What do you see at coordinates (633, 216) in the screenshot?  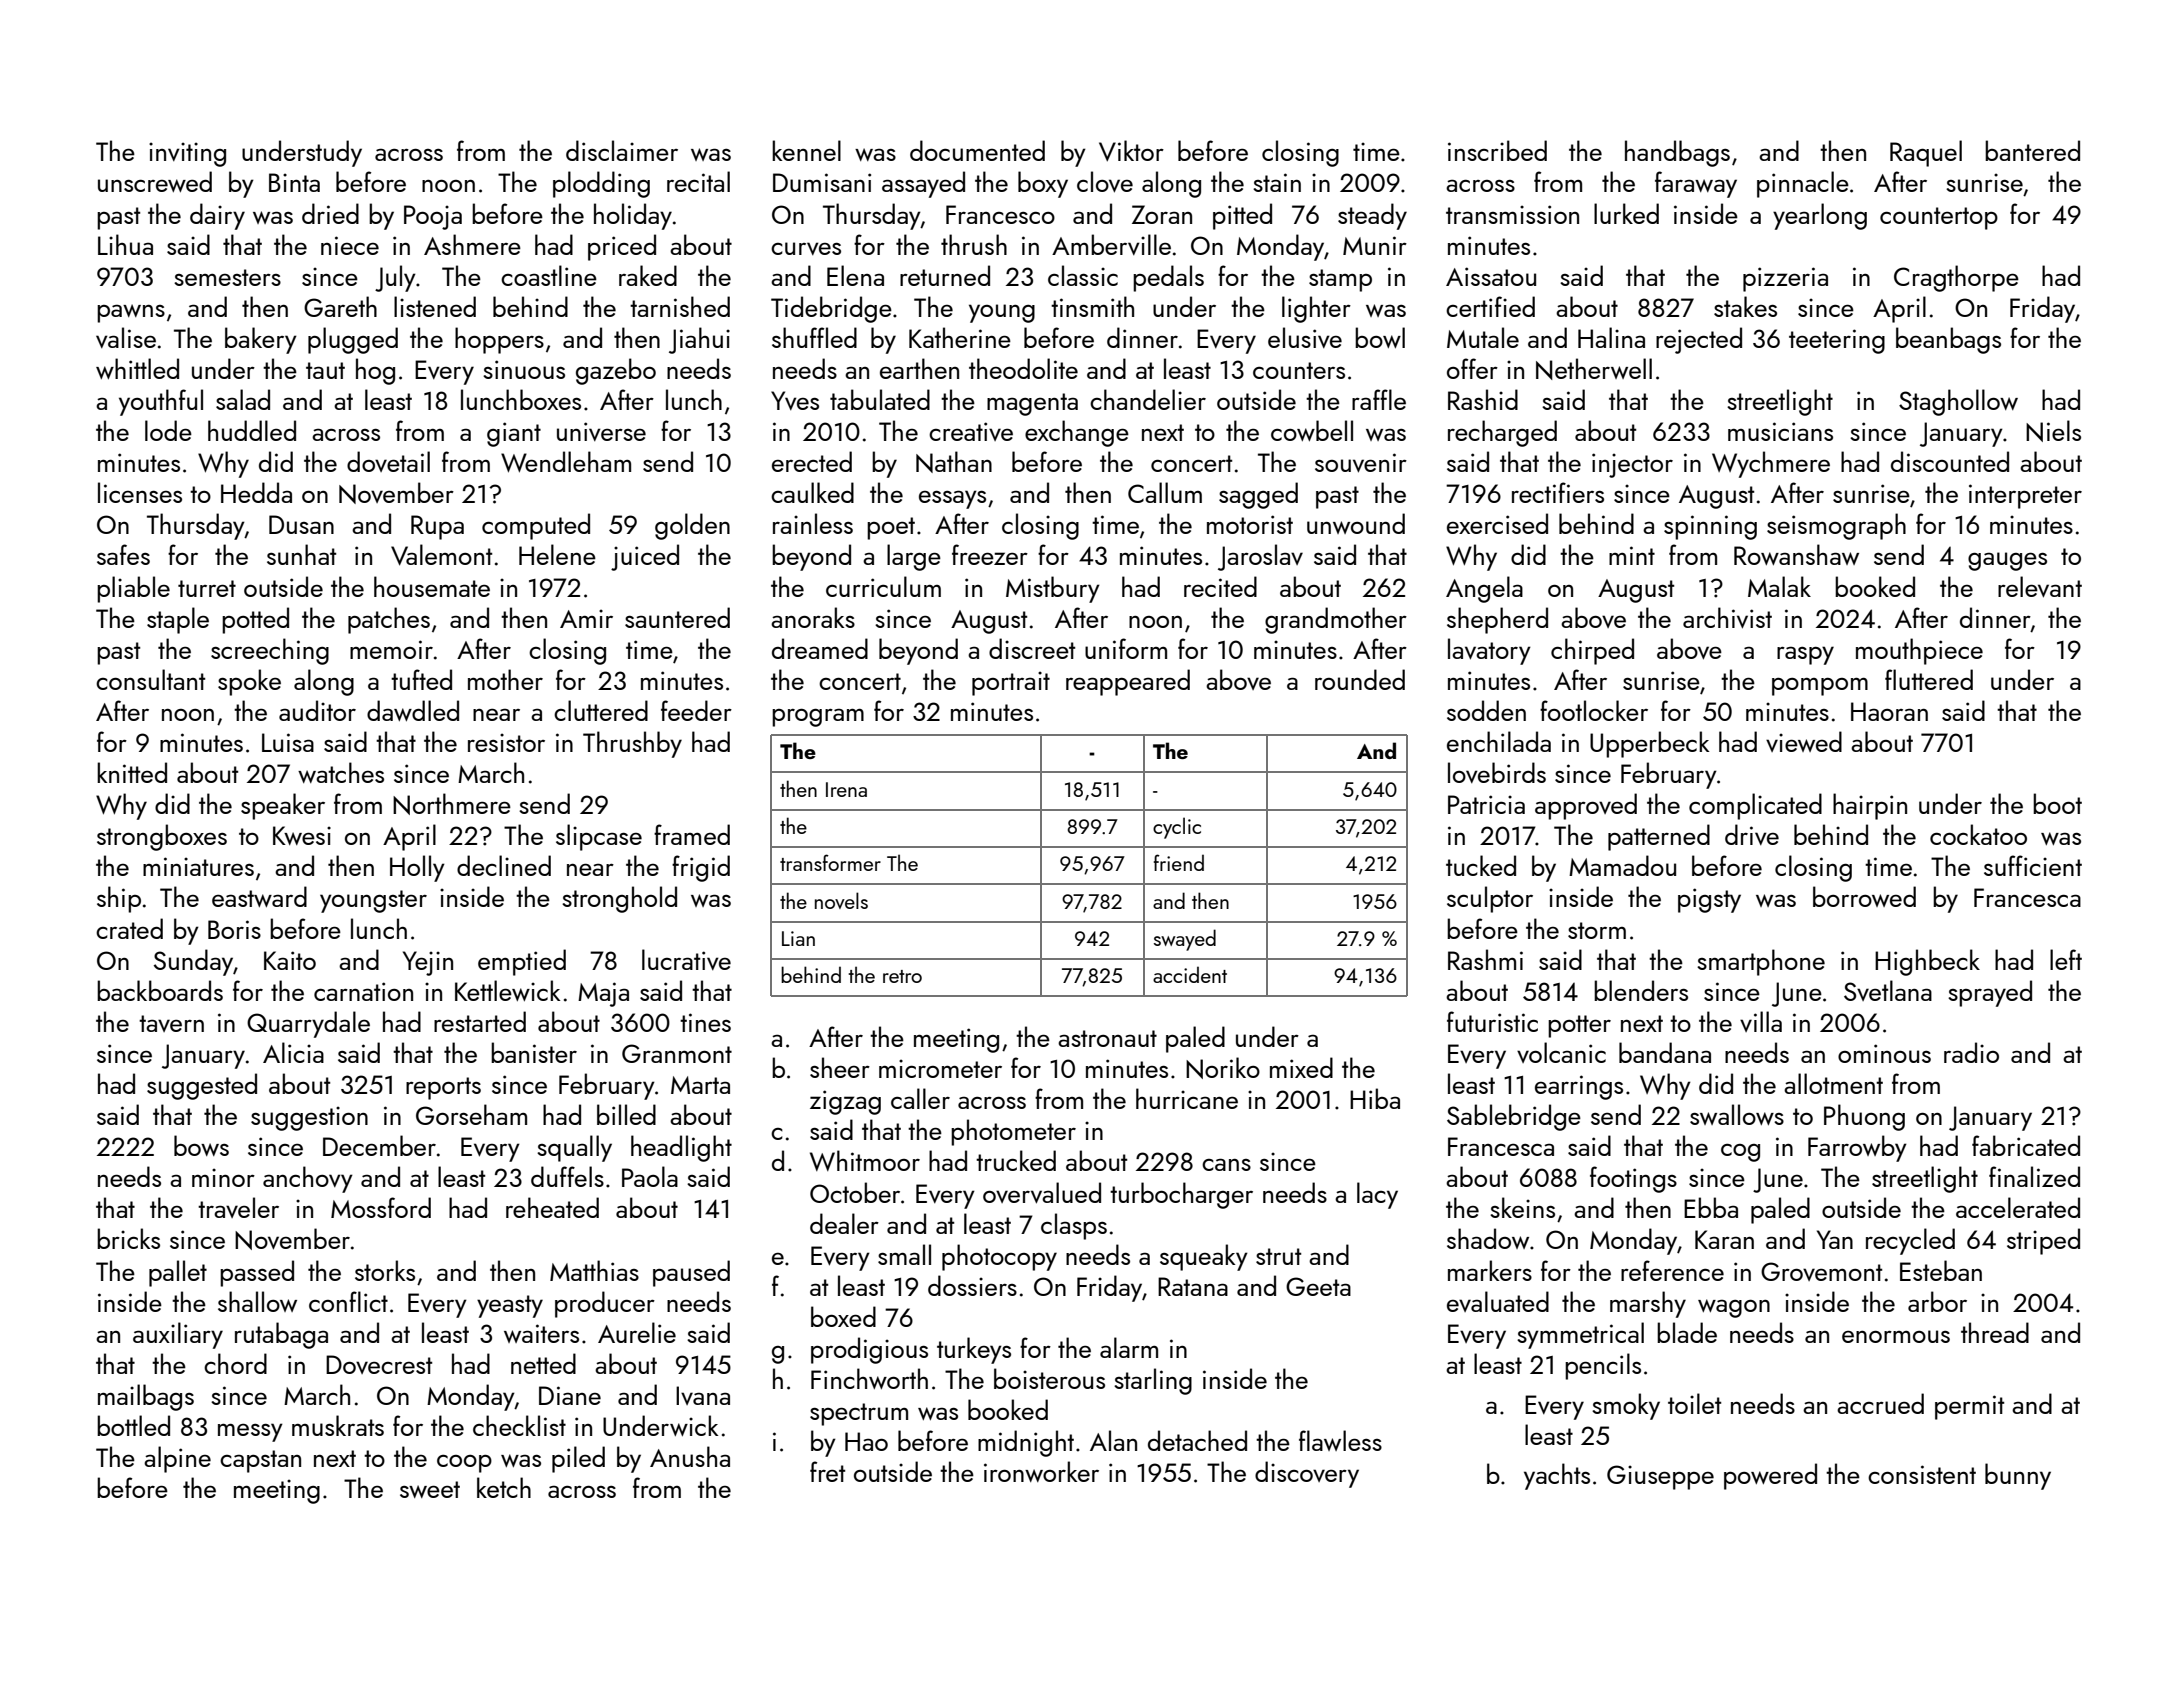 I see `holiday` at bounding box center [633, 216].
